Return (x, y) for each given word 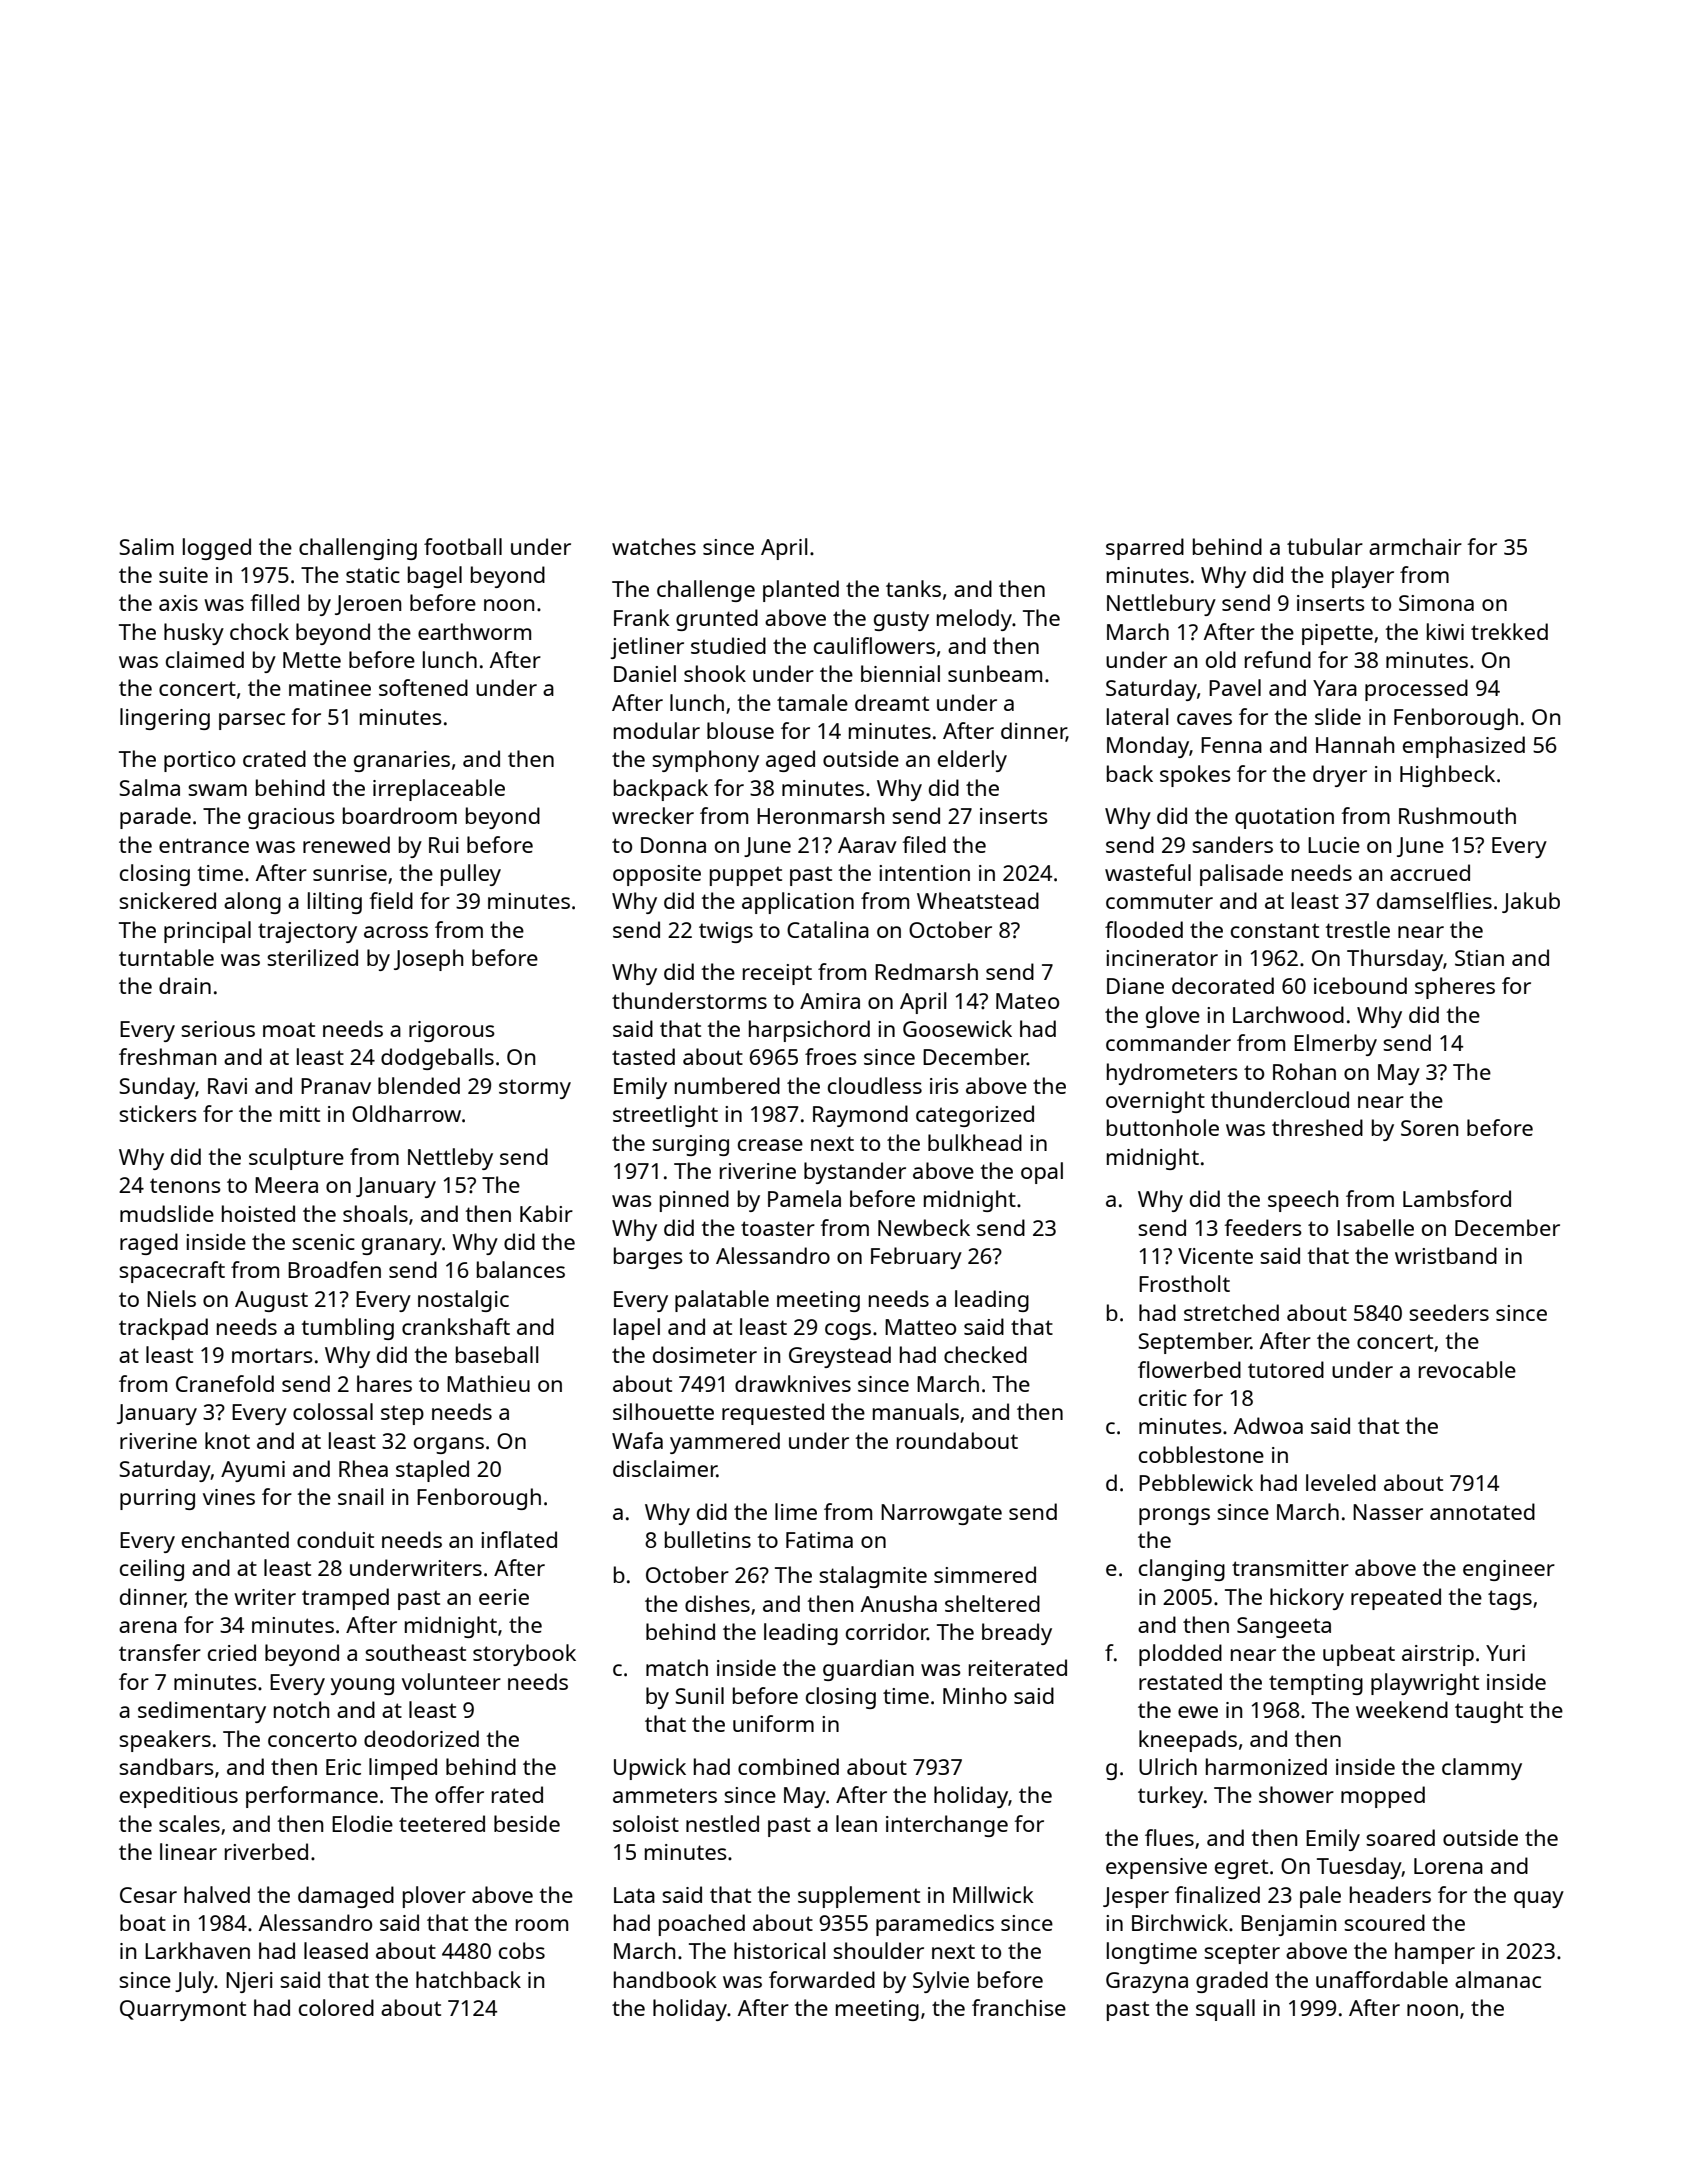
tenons (185, 1185)
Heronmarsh (820, 815)
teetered (442, 1823)
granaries (402, 761)
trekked (1509, 631)
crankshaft (456, 1326)
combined (788, 1766)
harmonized (1266, 1766)
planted (801, 591)
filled (274, 602)
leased (336, 1950)
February (916, 1258)
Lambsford (1457, 1198)
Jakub (1531, 902)
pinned (694, 1201)
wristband (1446, 1255)
